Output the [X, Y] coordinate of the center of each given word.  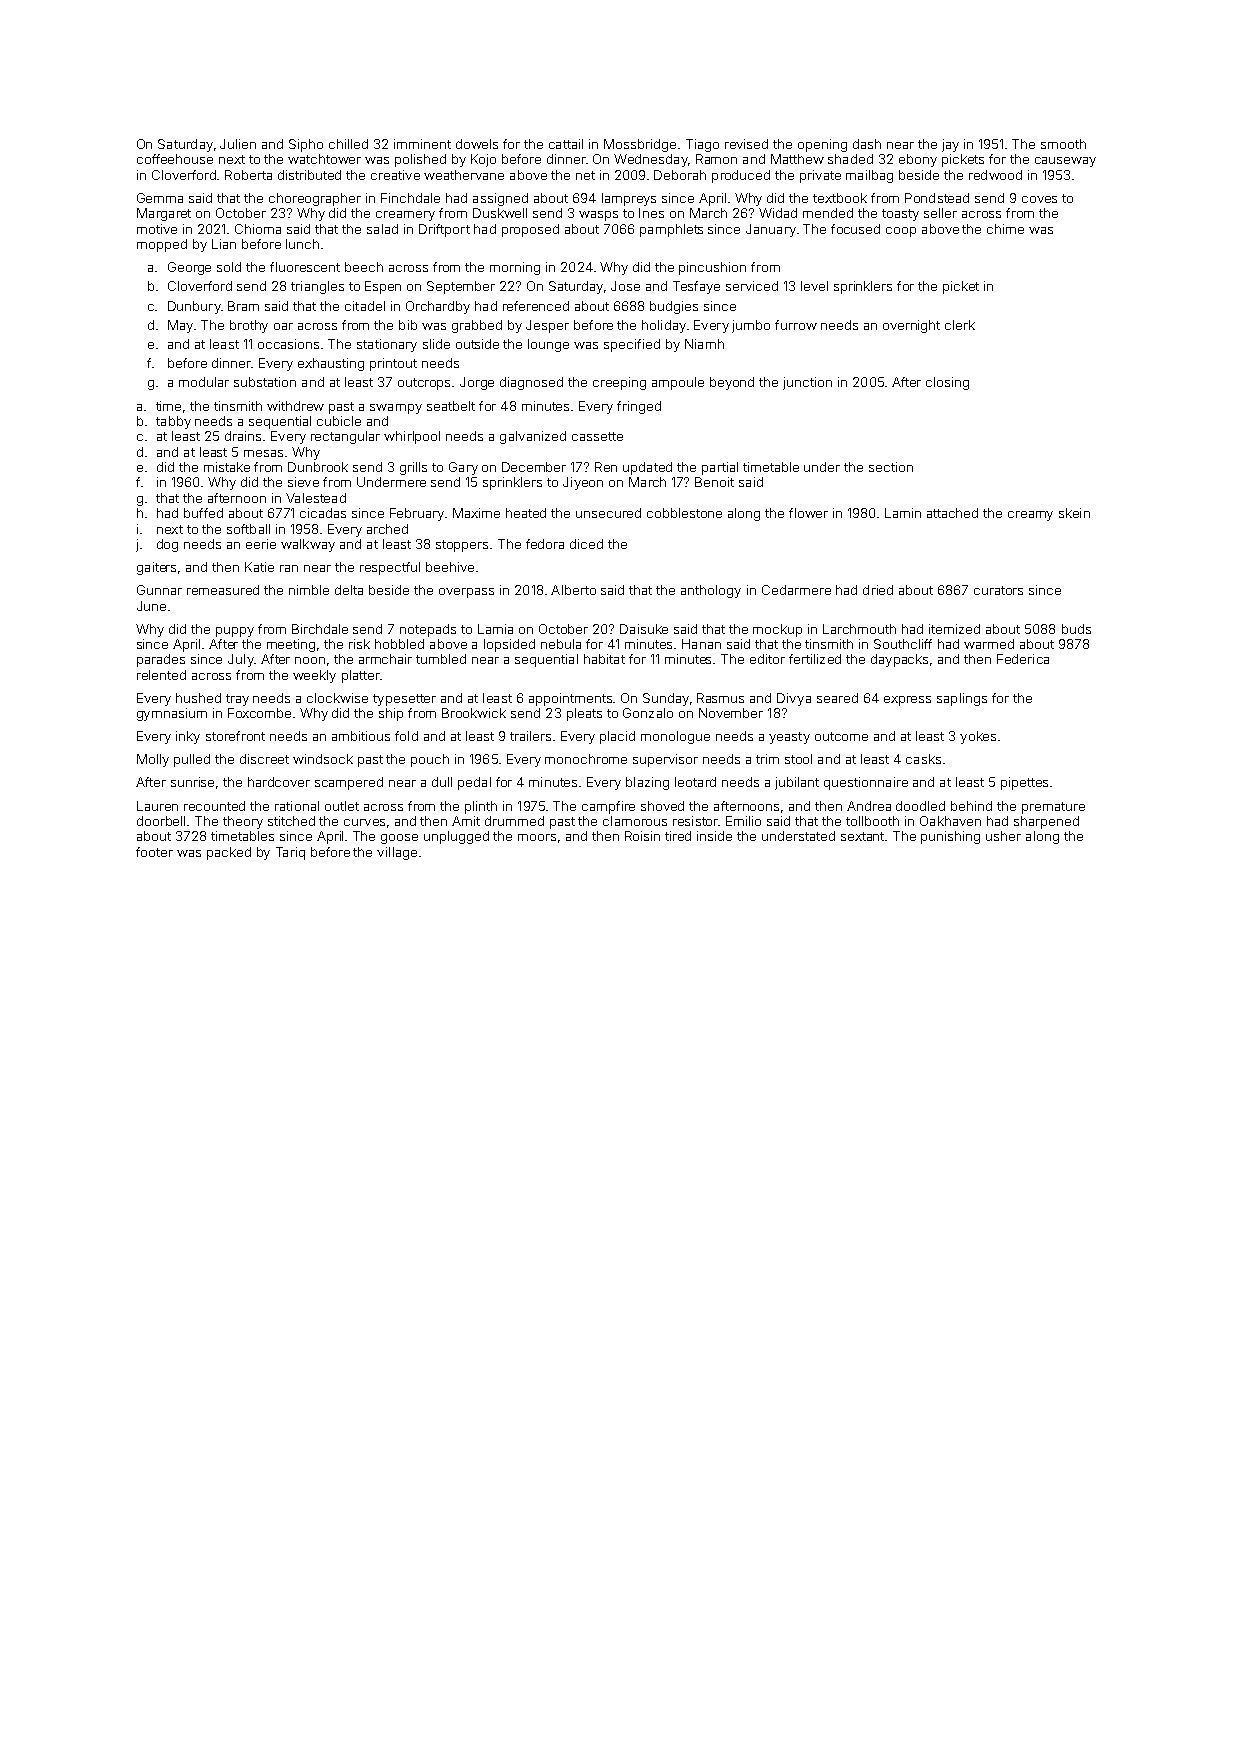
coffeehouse [175, 159]
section [891, 467]
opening [822, 145]
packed [229, 853]
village [397, 853]
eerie [261, 544]
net [585, 175]
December [534, 467]
